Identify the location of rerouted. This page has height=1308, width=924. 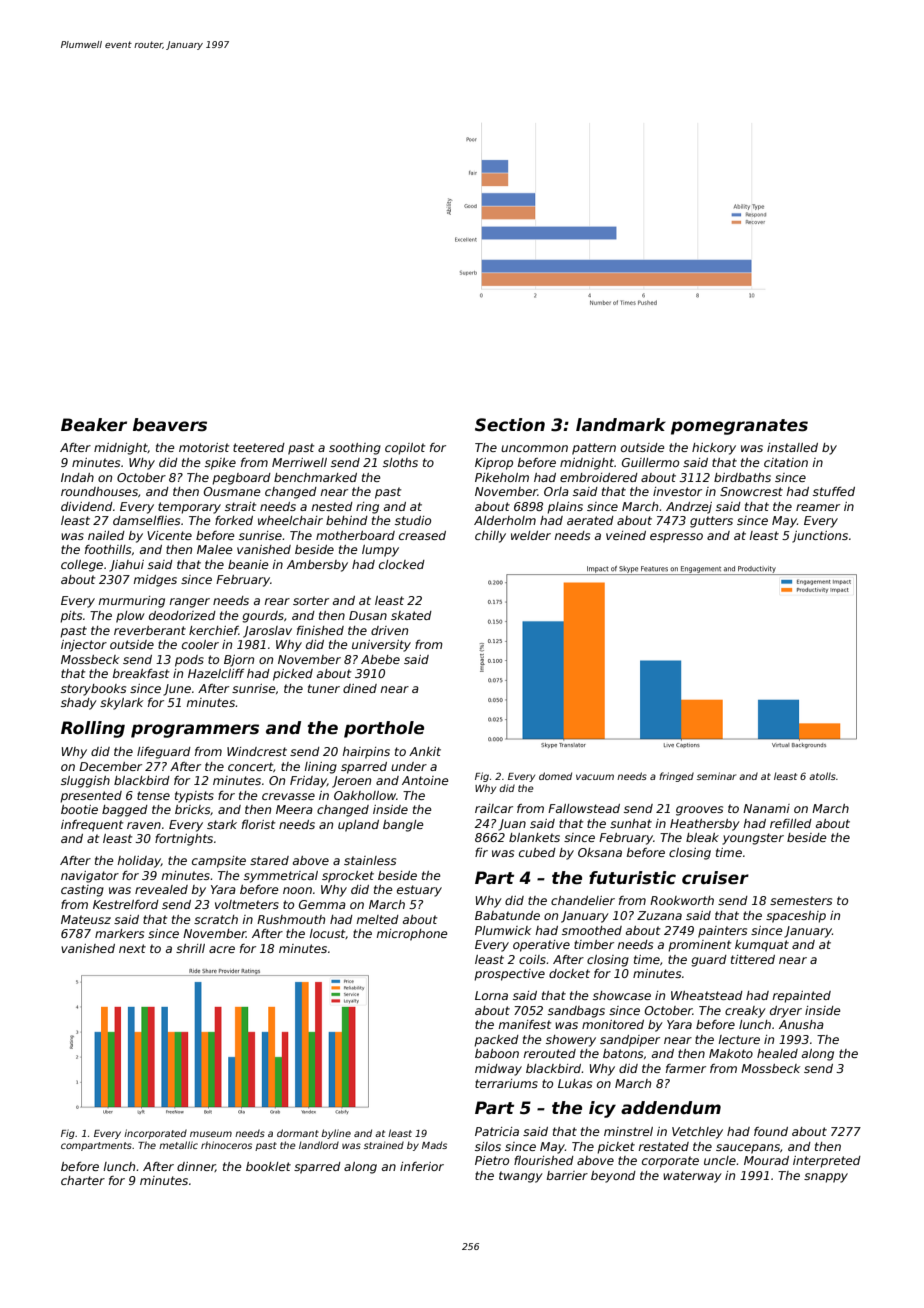
(550, 1053).
